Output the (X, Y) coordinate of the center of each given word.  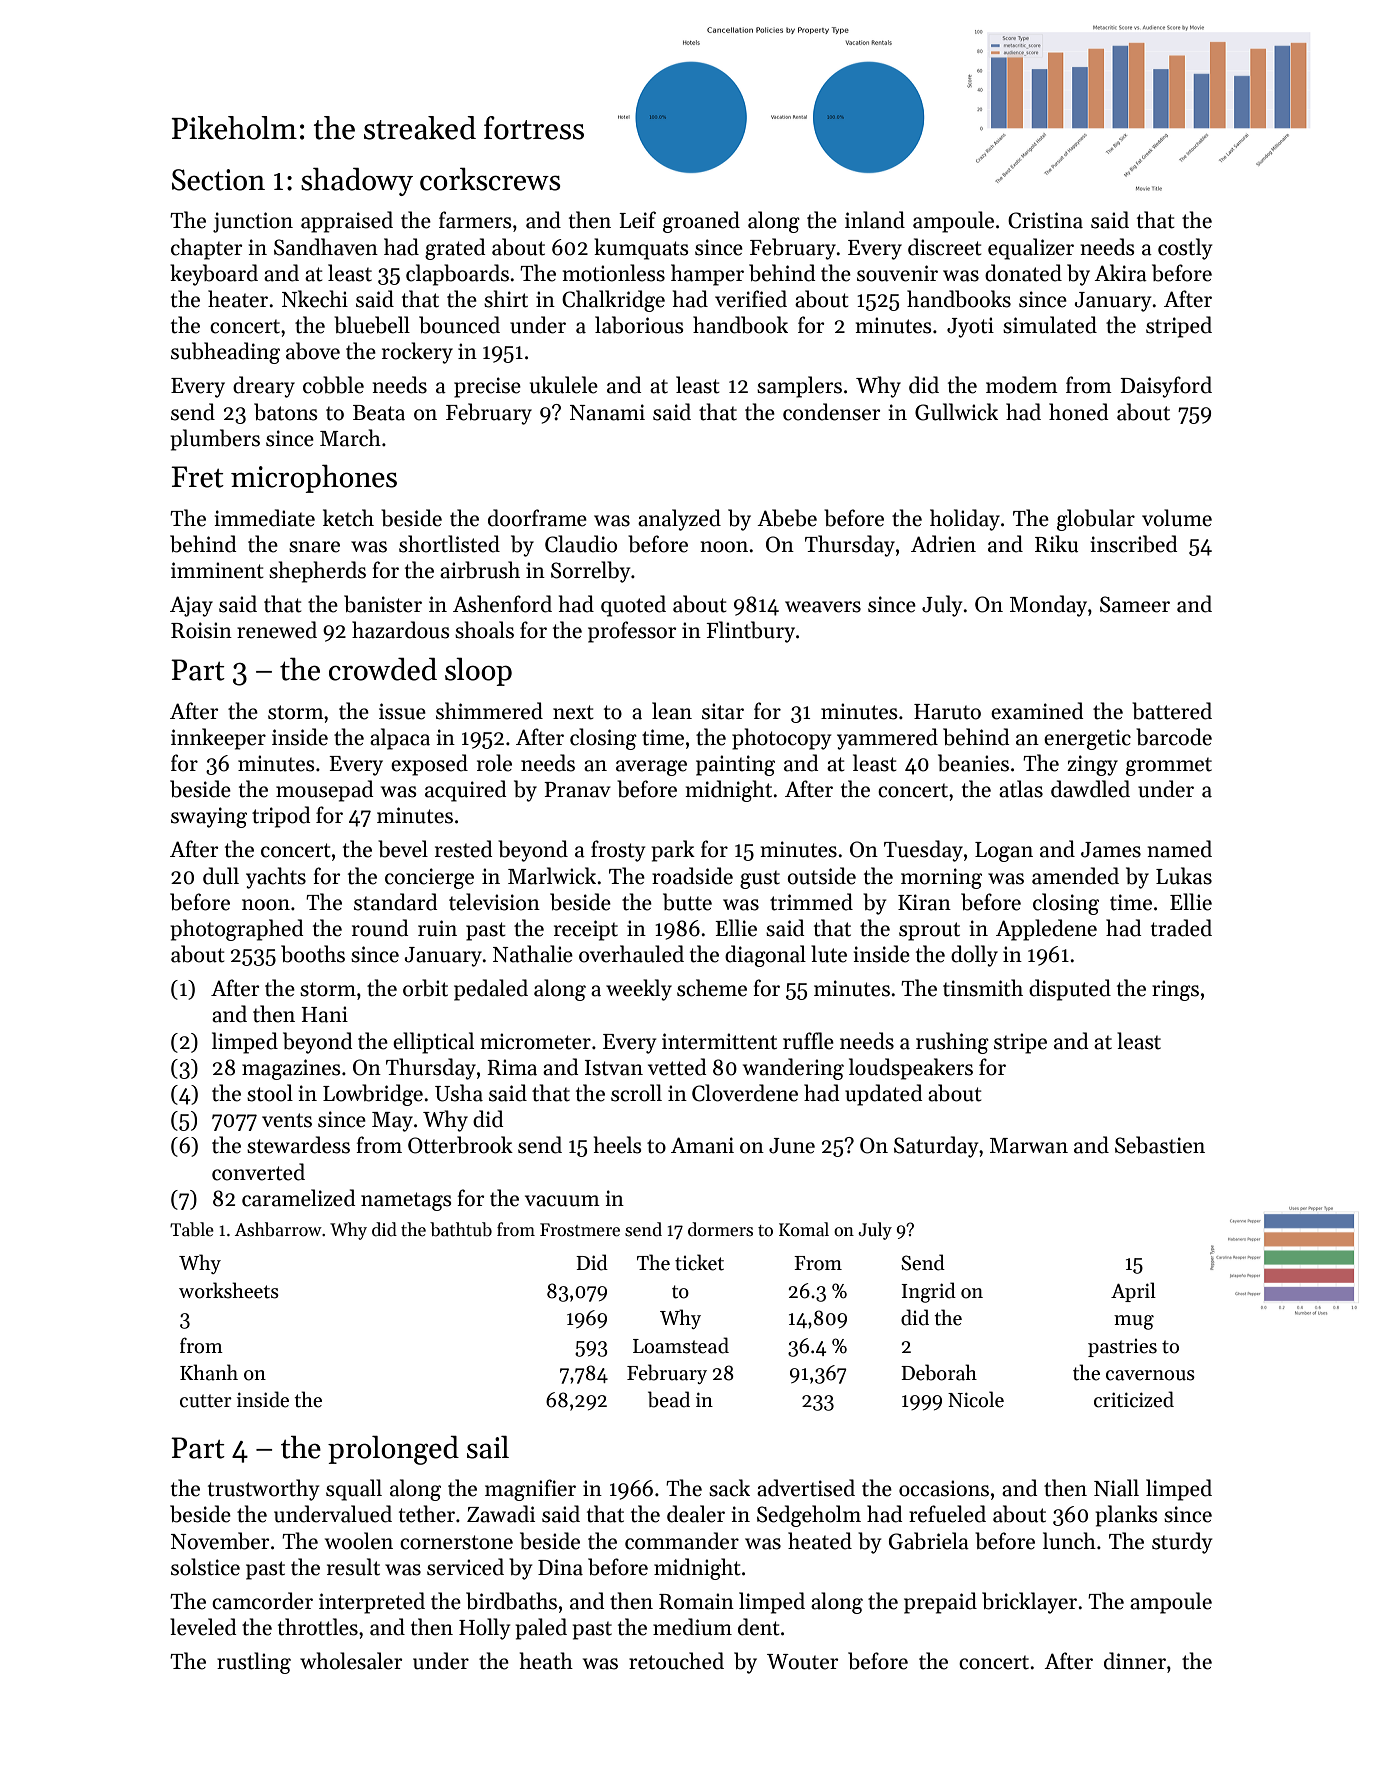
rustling (254, 1663)
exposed (429, 765)
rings (1175, 990)
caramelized (298, 1198)
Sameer (1135, 604)
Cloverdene (745, 1093)
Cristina (1045, 220)
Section (218, 180)
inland (875, 220)
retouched (676, 1661)
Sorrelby (591, 572)
